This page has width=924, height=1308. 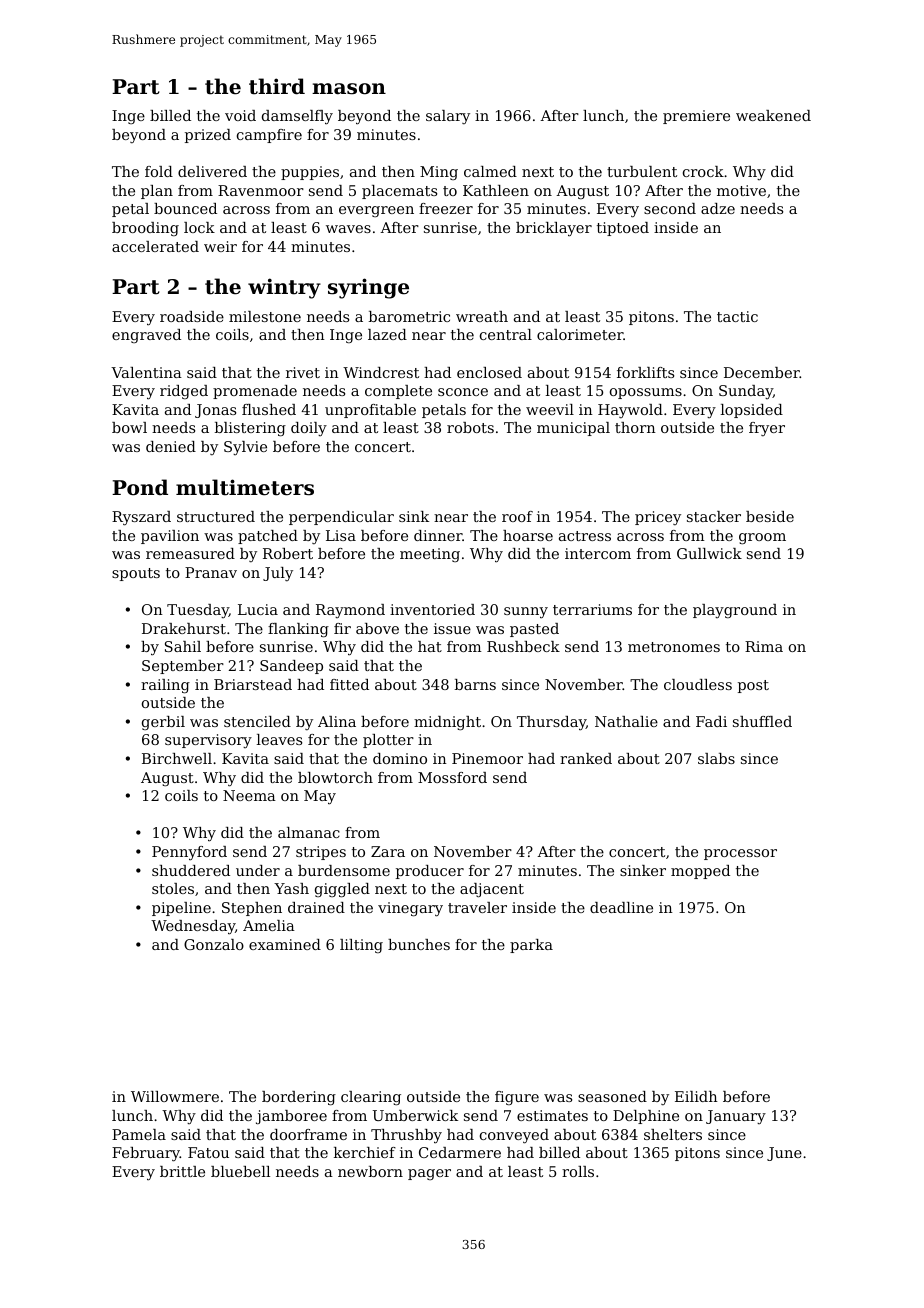 What do you see at coordinates (550, 409) in the page?
I see `weevil` at bounding box center [550, 409].
